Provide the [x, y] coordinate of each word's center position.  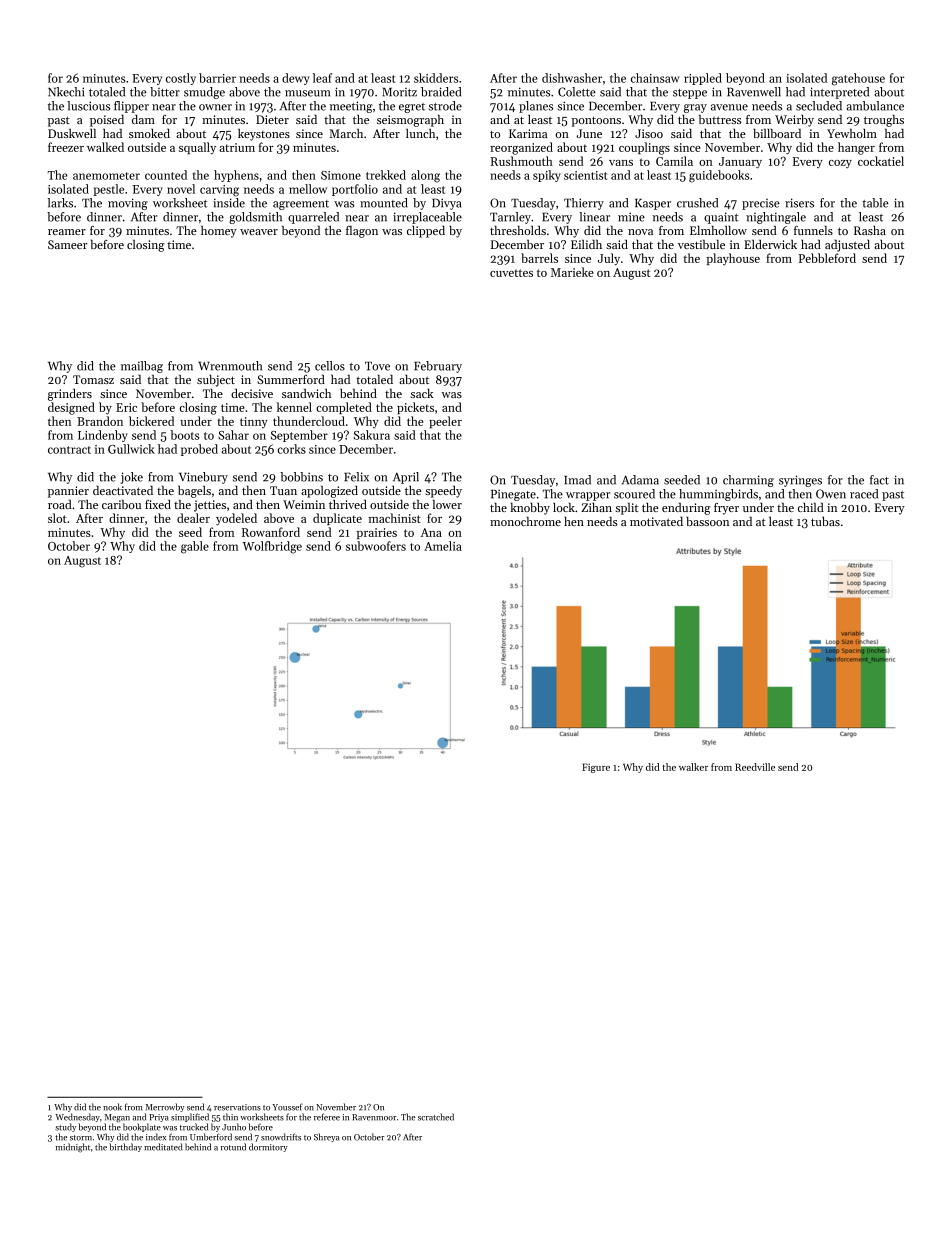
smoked [149, 133]
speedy [443, 492]
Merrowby [165, 1107]
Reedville [755, 767]
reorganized [521, 148]
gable [195, 547]
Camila [674, 161]
